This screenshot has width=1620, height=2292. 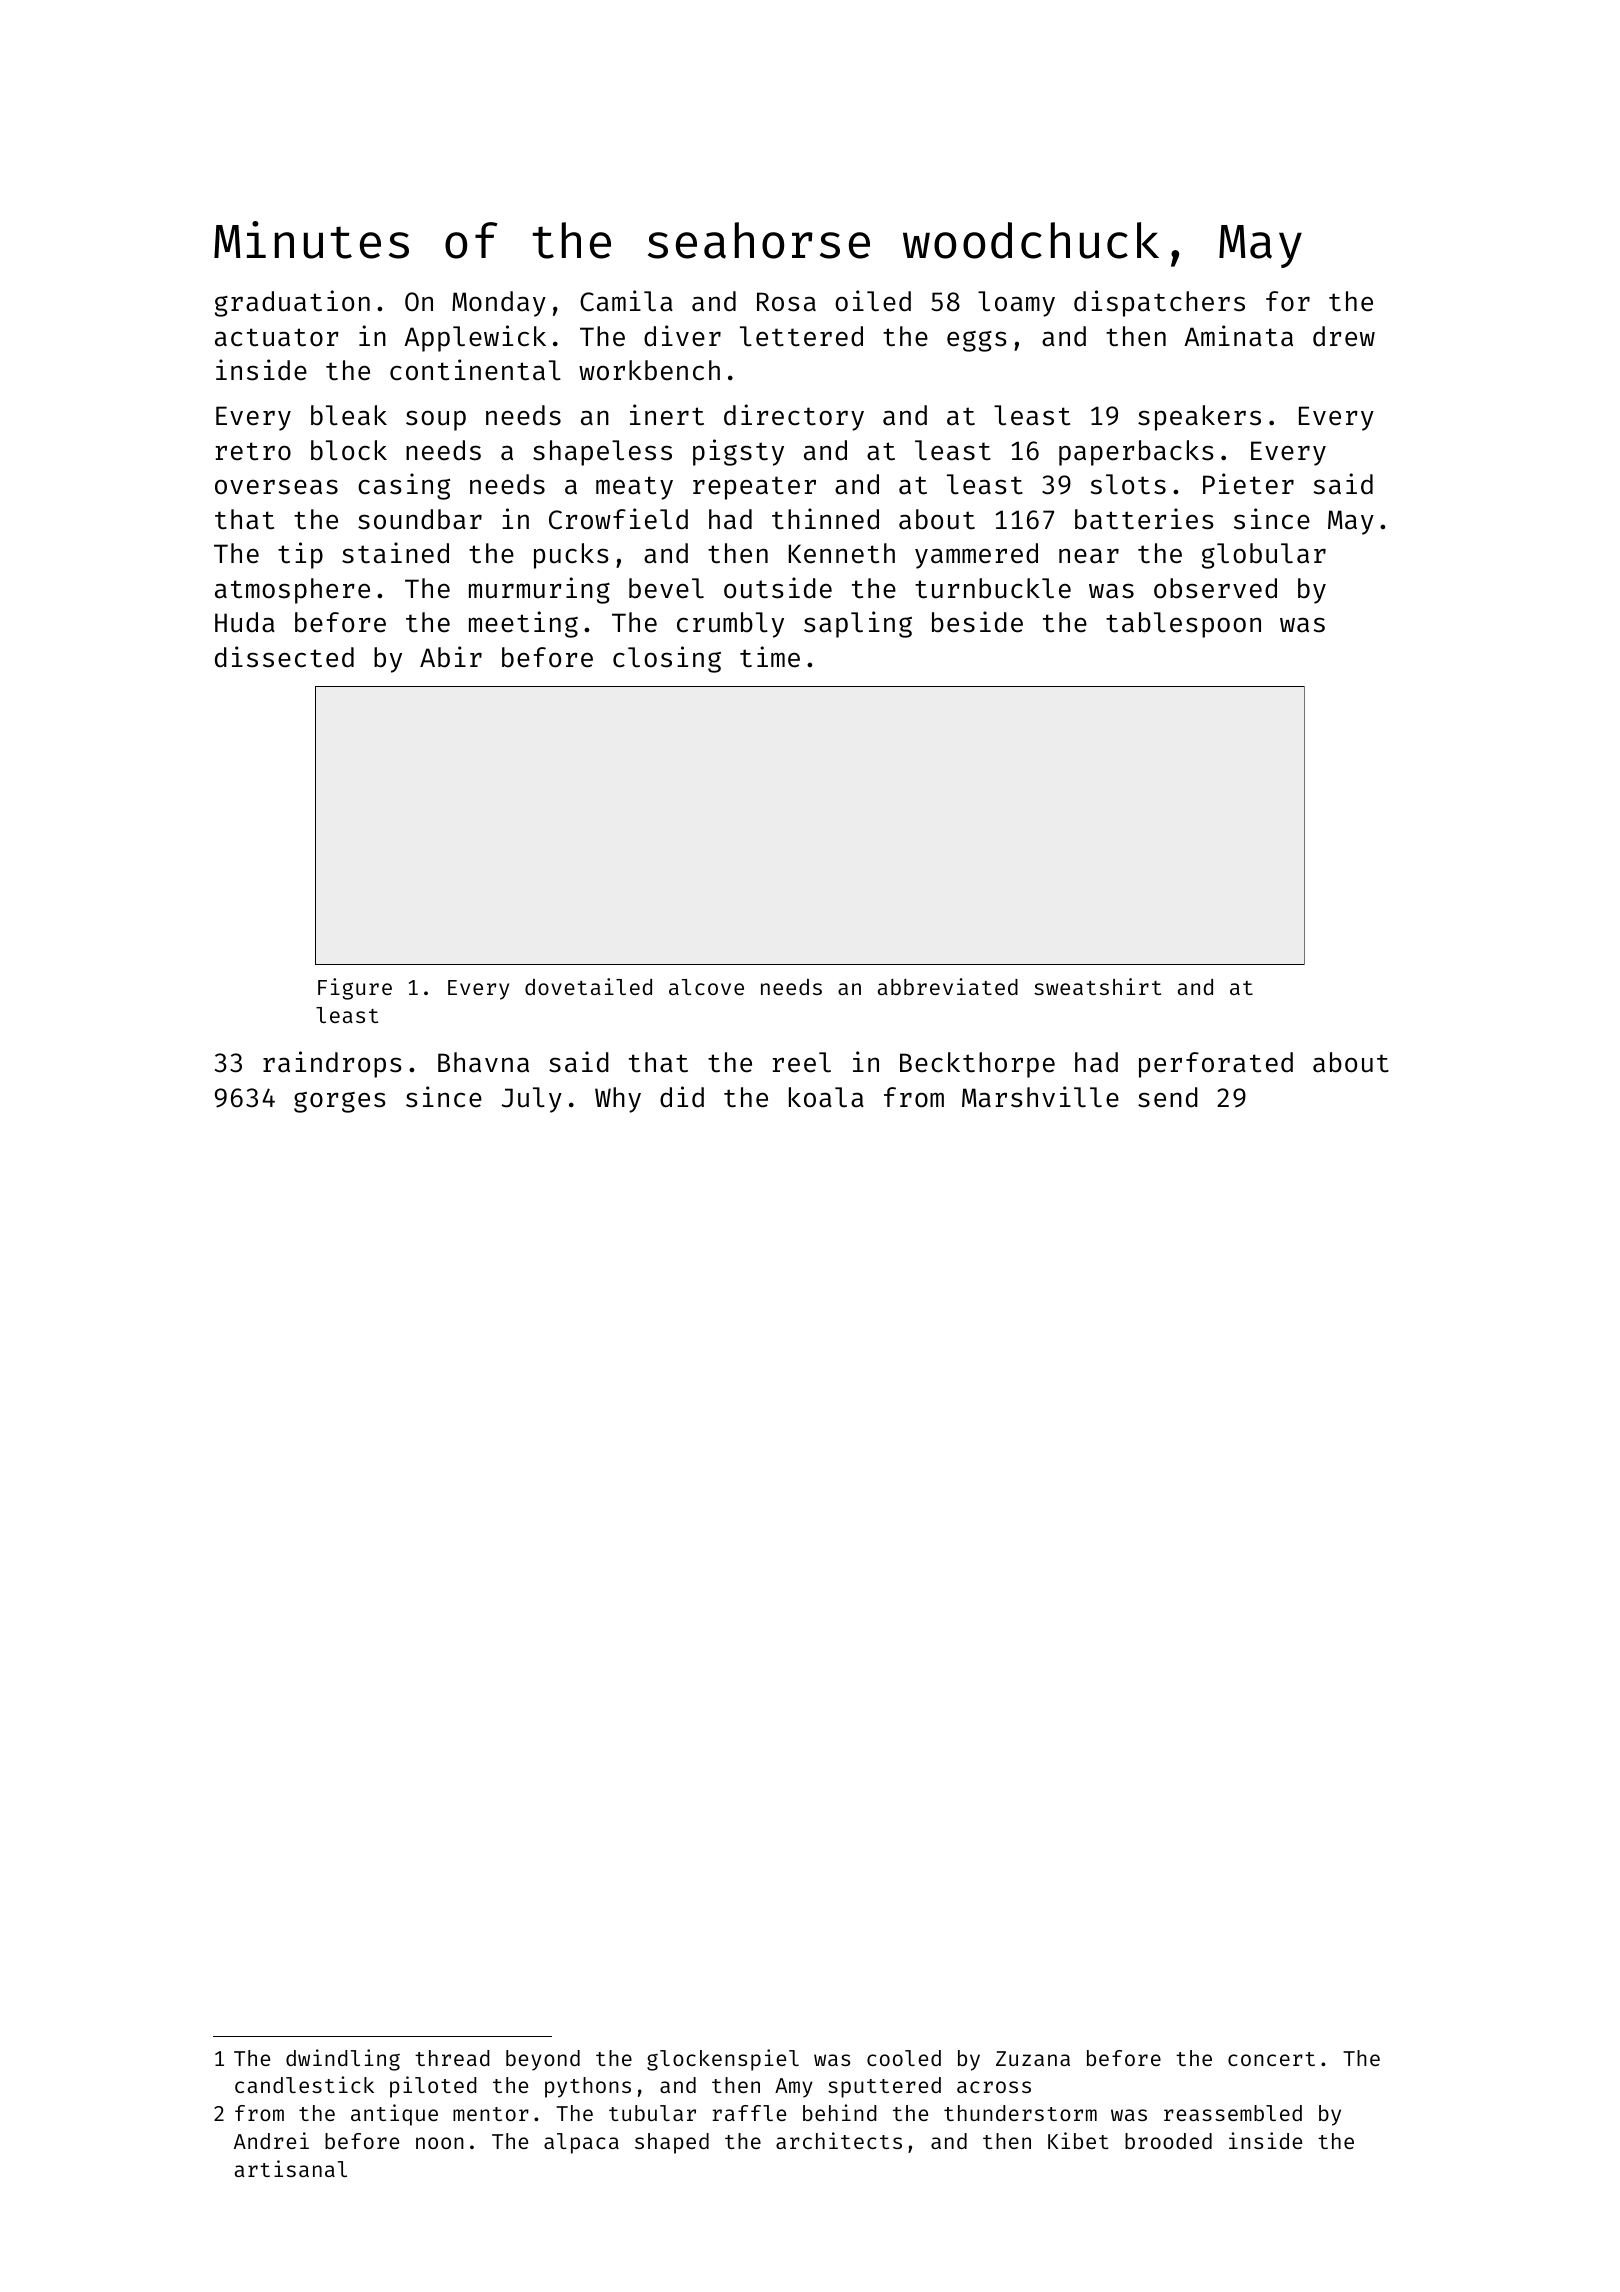 I want to click on candlestick, so click(x=304, y=2084).
